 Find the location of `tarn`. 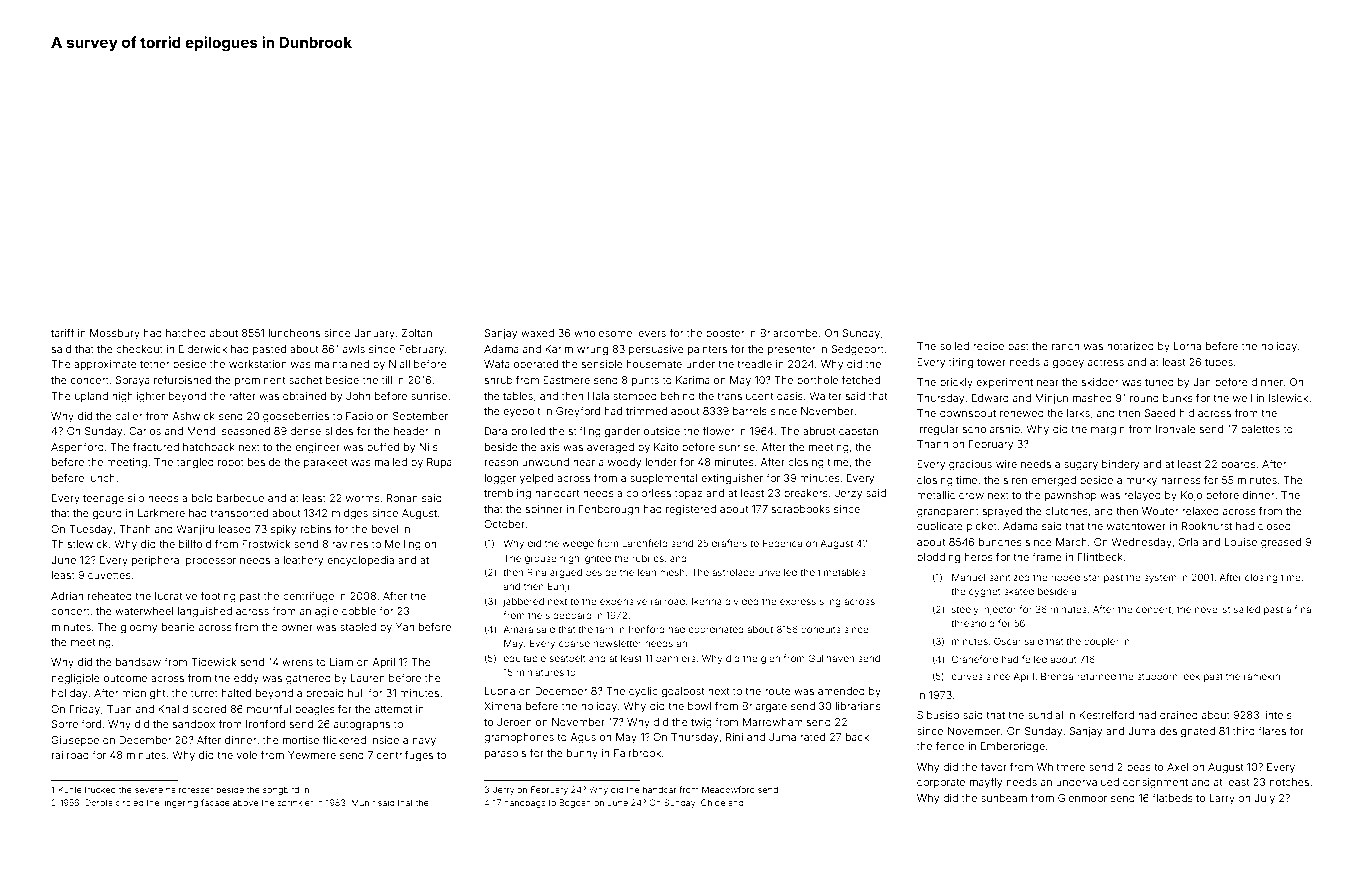

tarn is located at coordinates (604, 629).
